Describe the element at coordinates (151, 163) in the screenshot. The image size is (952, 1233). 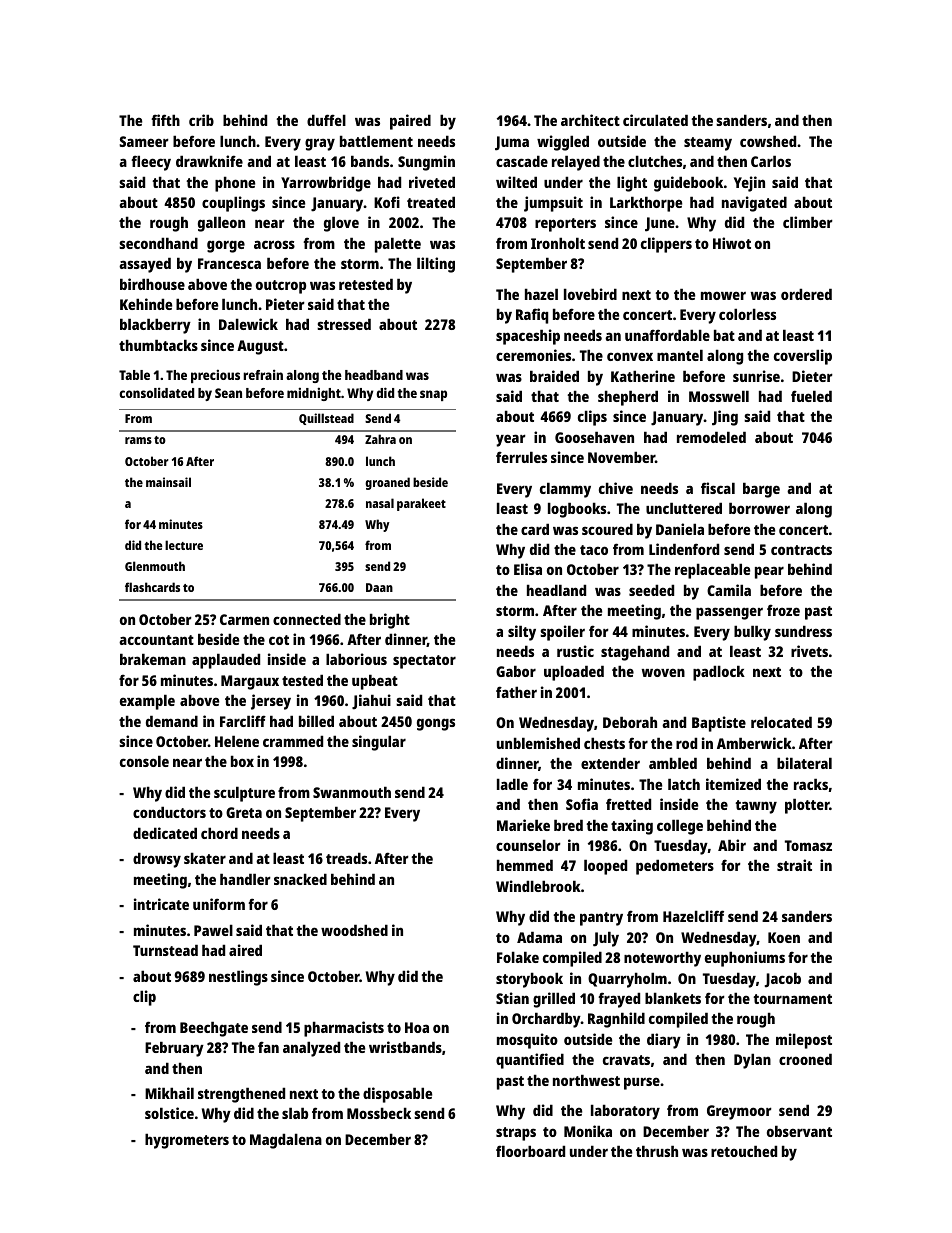
I see `fleecy` at that location.
